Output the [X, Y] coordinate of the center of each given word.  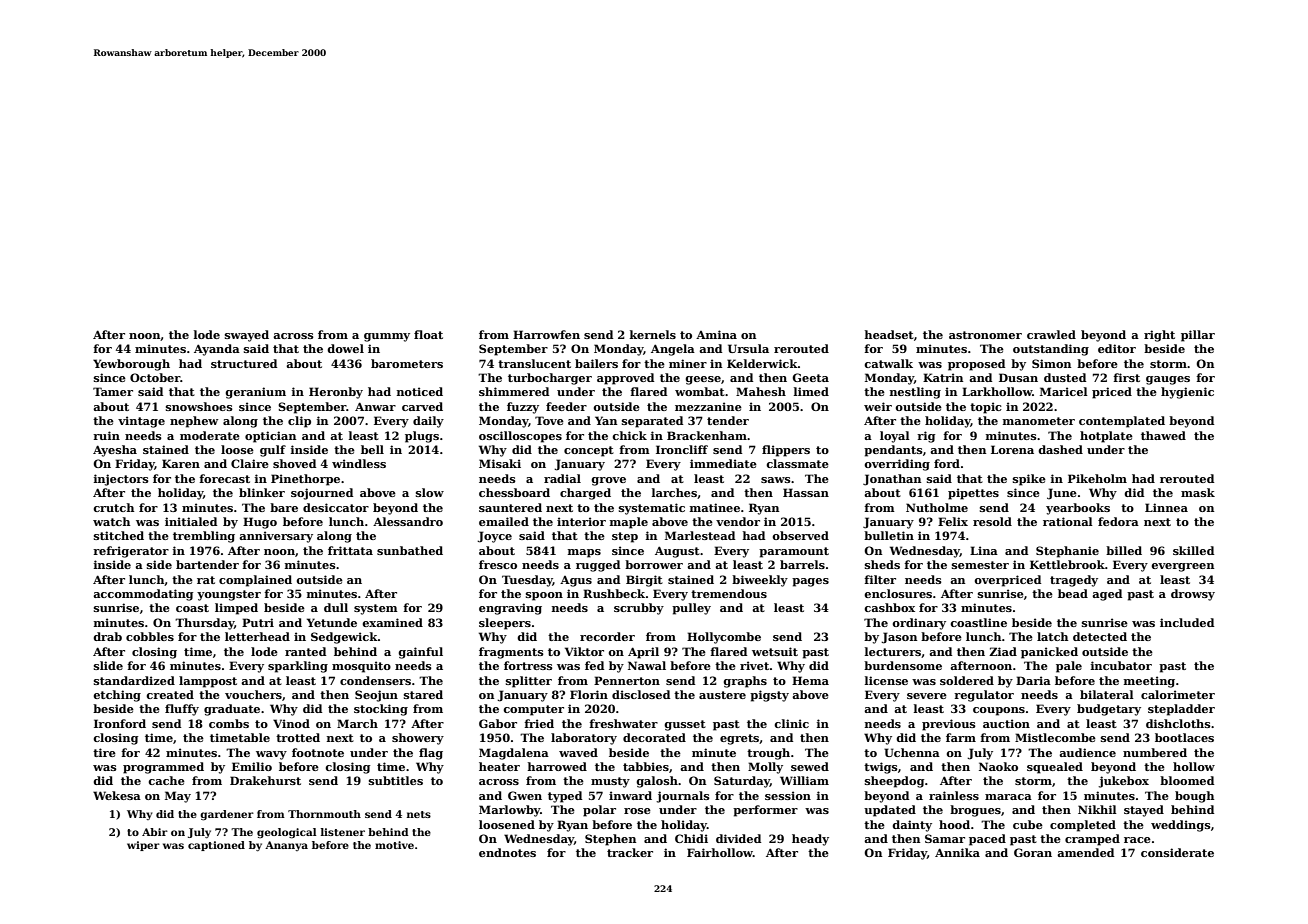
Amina [716, 334]
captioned [216, 846]
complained [255, 581]
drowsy [1193, 595]
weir [878, 406]
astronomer [985, 335]
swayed [247, 336]
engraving [510, 609]
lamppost [208, 682]
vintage [141, 422]
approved [625, 379]
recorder [607, 636]
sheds [882, 564]
